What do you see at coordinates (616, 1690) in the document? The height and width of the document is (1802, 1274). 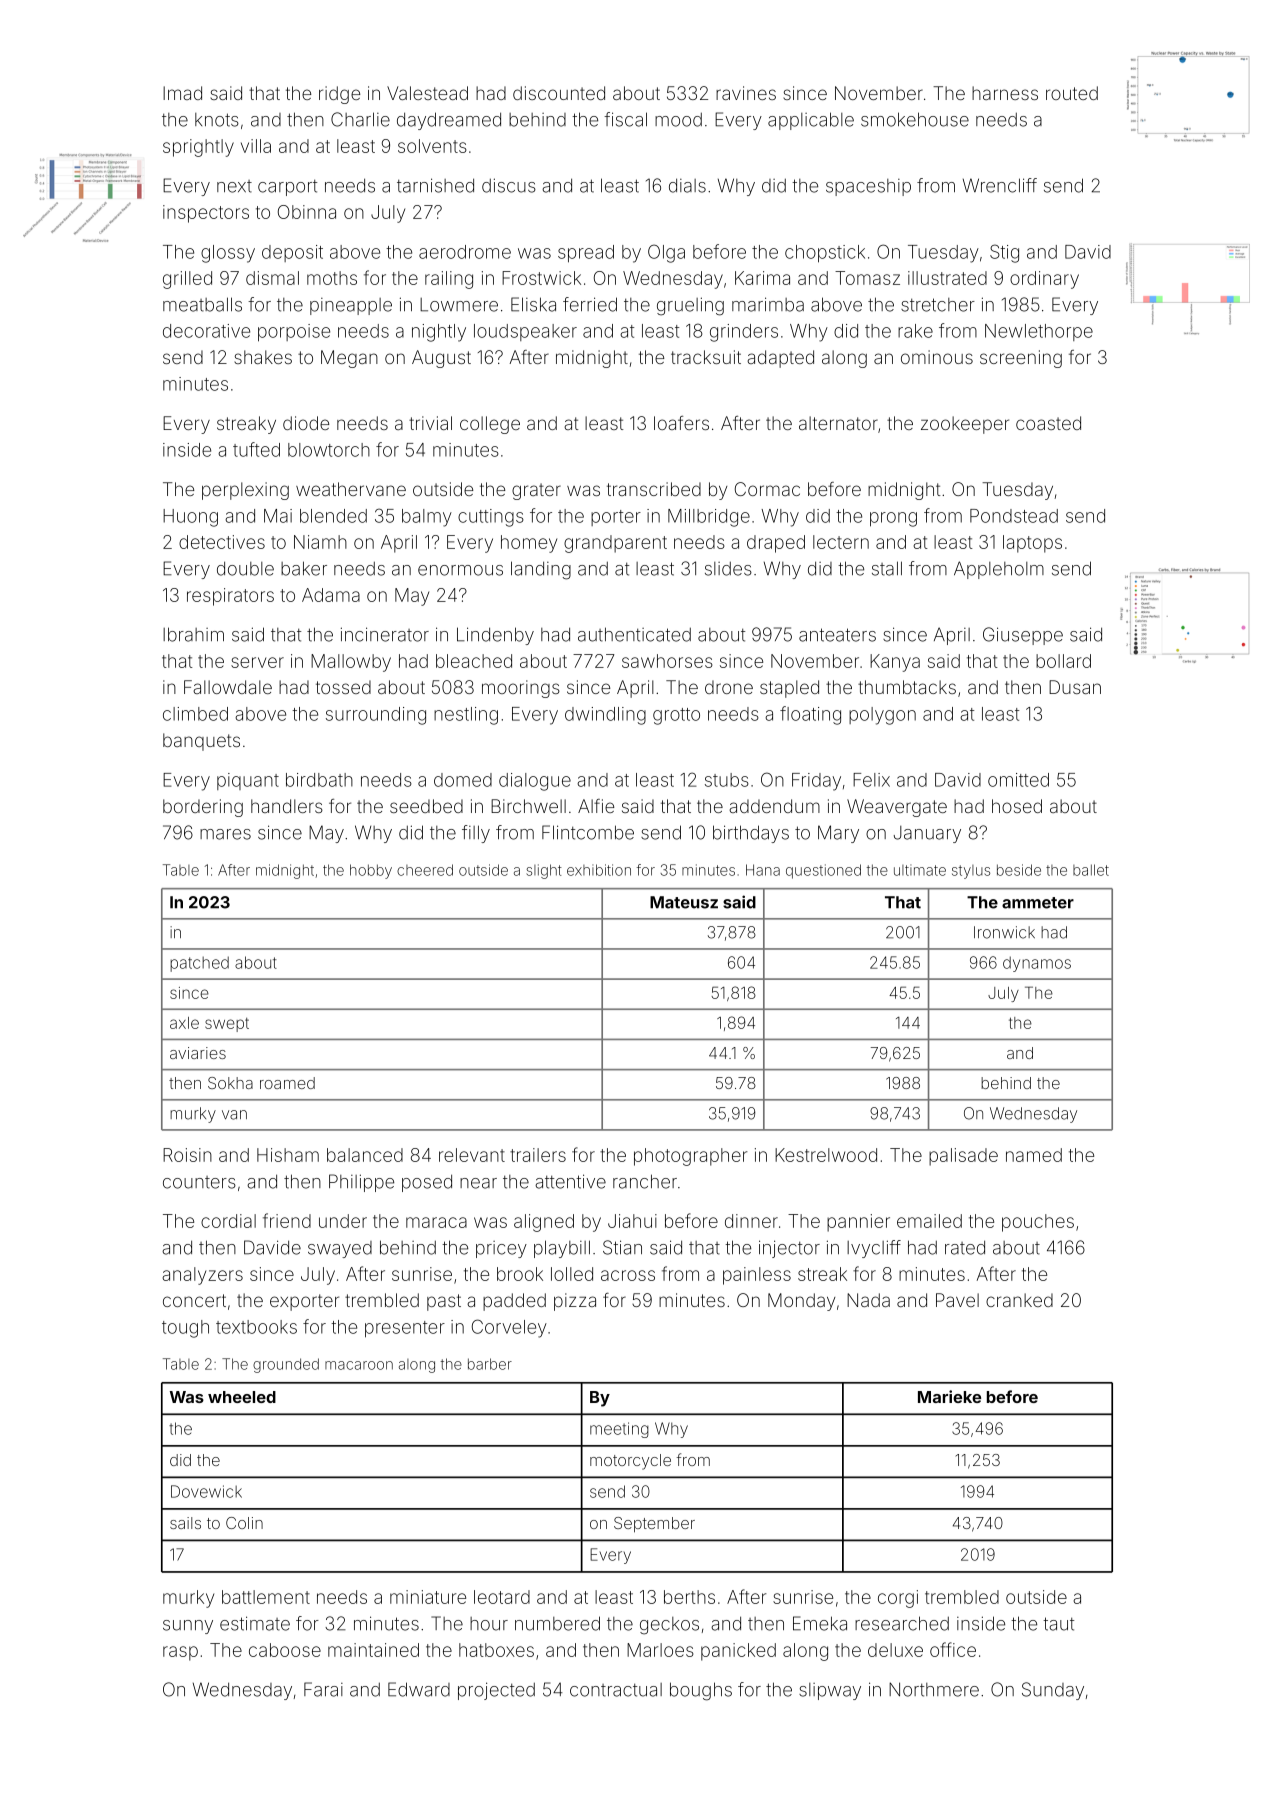 I see `contractual` at bounding box center [616, 1690].
